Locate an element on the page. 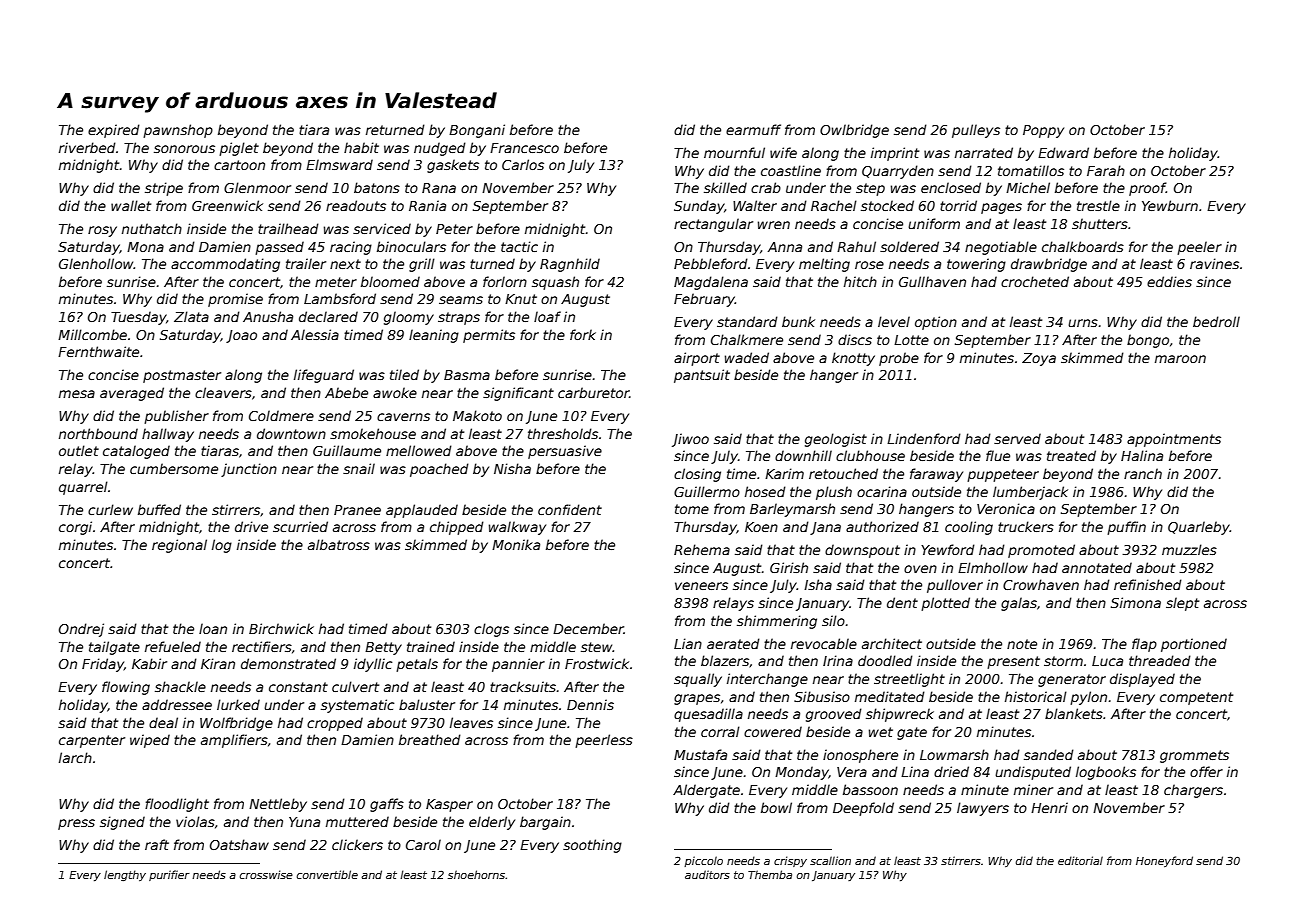  habit is located at coordinates (361, 147).
